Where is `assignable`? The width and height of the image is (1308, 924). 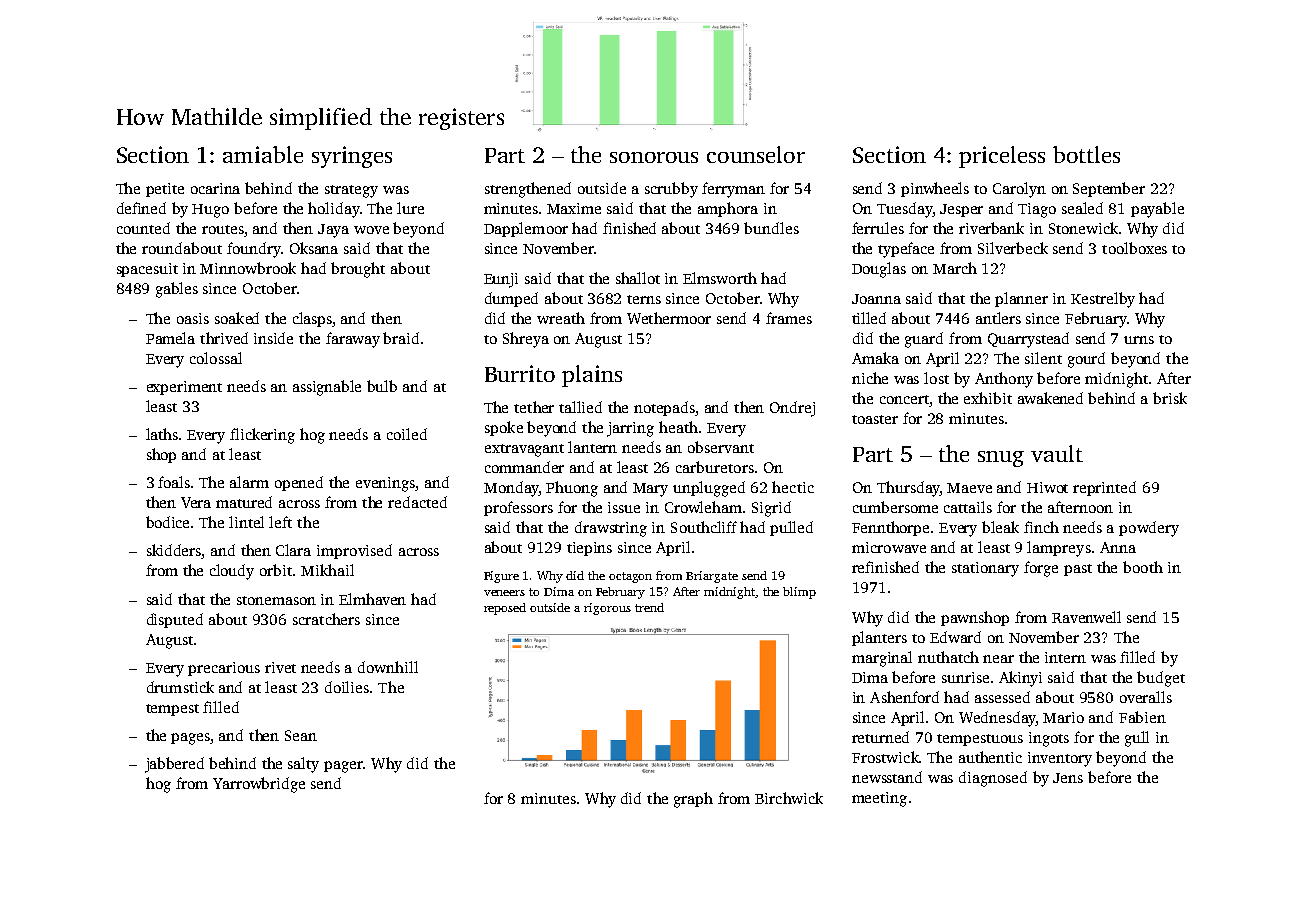 assignable is located at coordinates (327, 388).
